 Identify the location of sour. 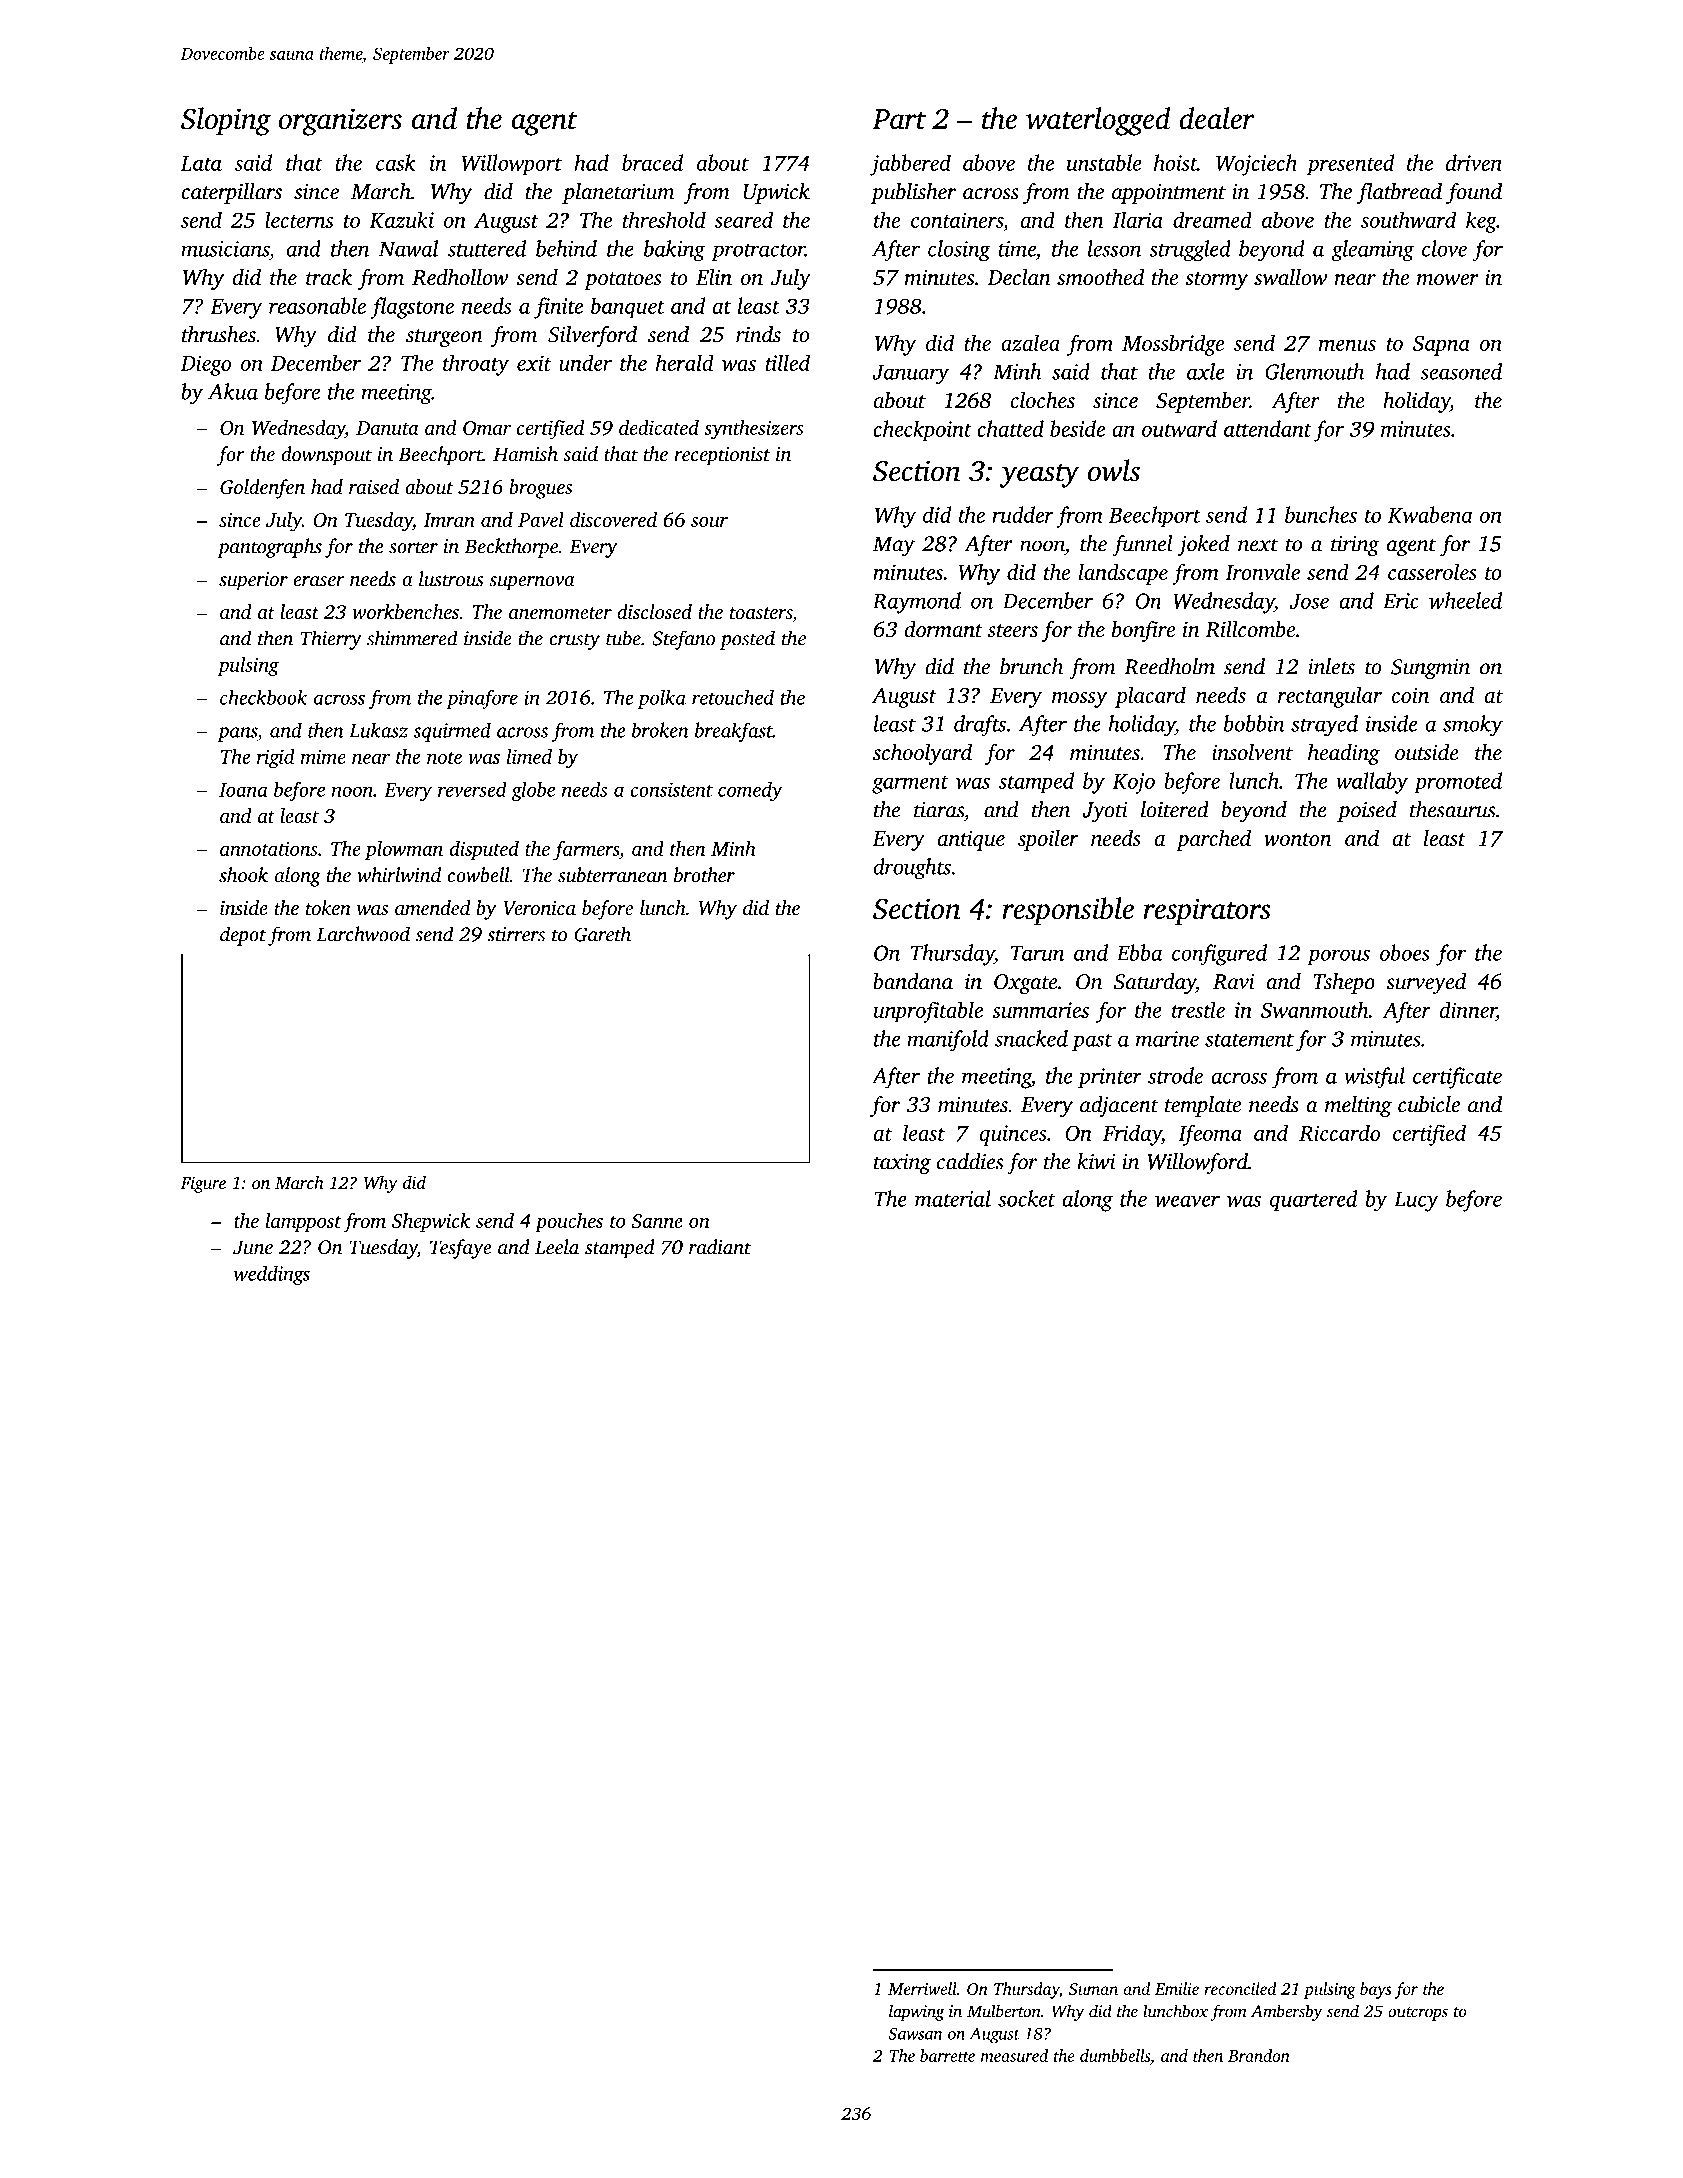
(709, 522).
